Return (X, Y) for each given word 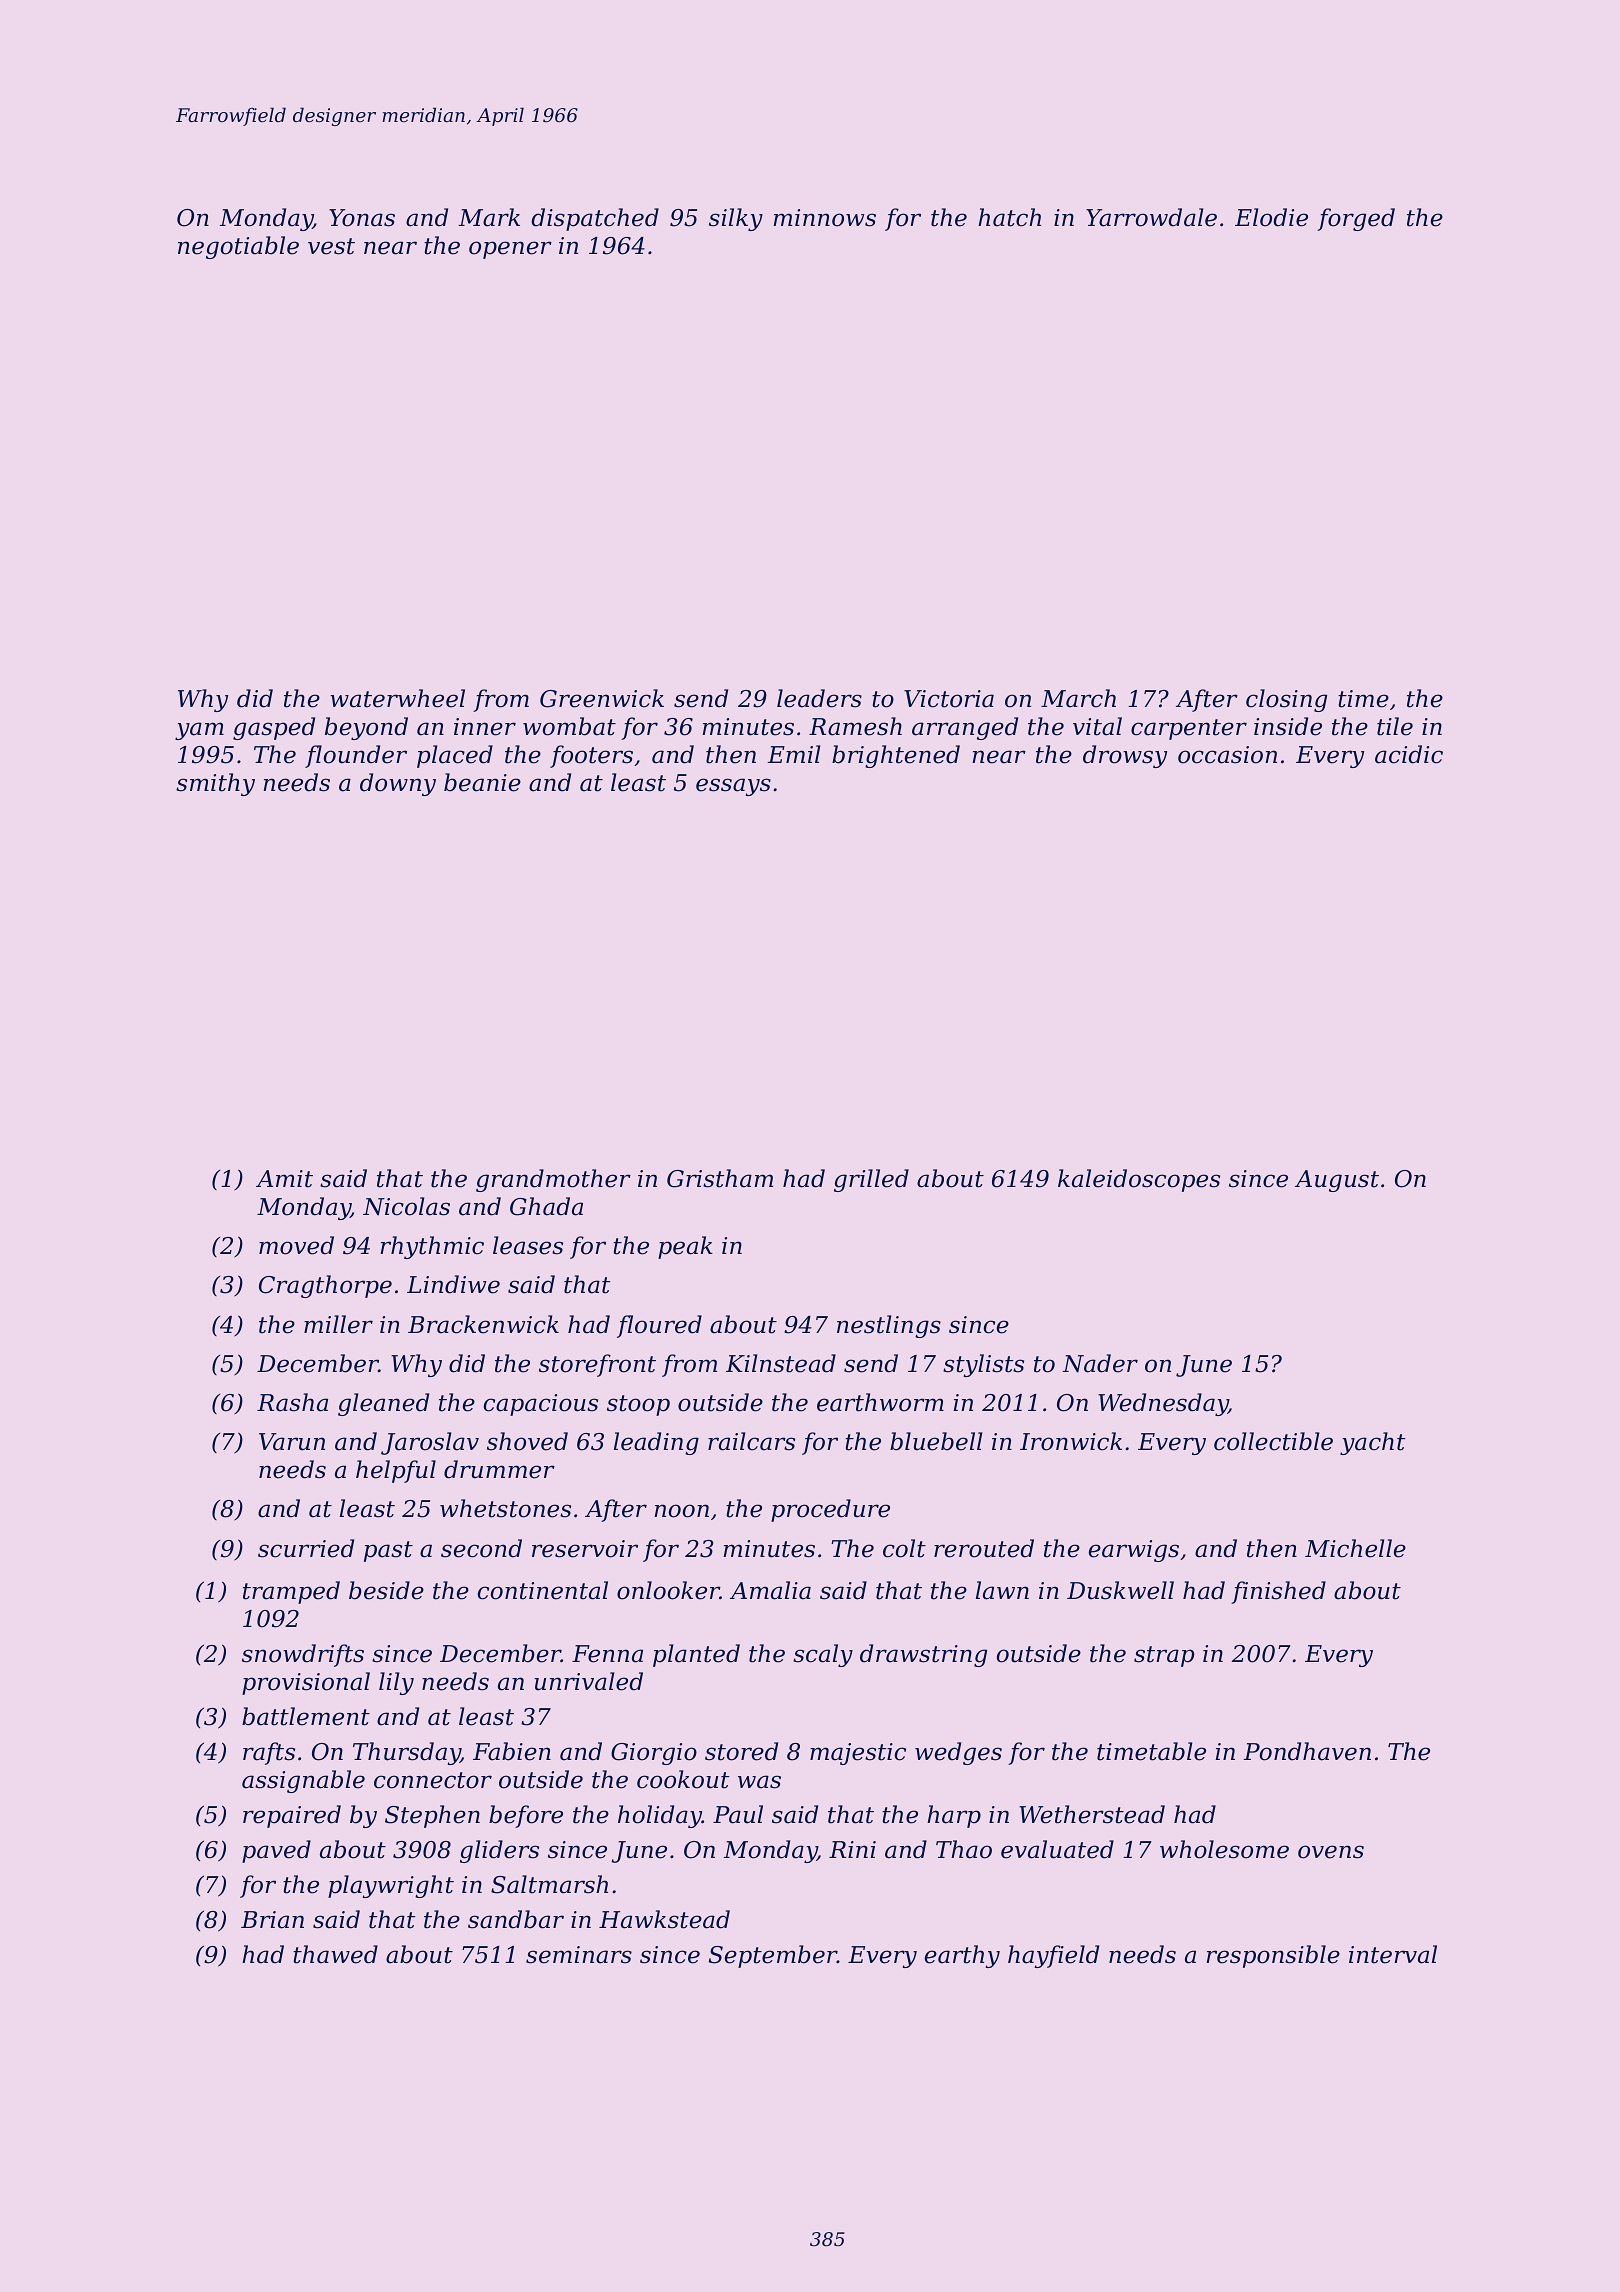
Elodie (1271, 217)
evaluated (1057, 1849)
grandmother (553, 1180)
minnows (824, 218)
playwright (391, 1886)
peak (685, 1247)
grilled (871, 1180)
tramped (291, 1592)
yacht (1372, 1443)
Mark (489, 217)
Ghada (546, 1206)
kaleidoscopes (1139, 1180)
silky (736, 219)
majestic (858, 1754)
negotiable (238, 247)
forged (1356, 219)
